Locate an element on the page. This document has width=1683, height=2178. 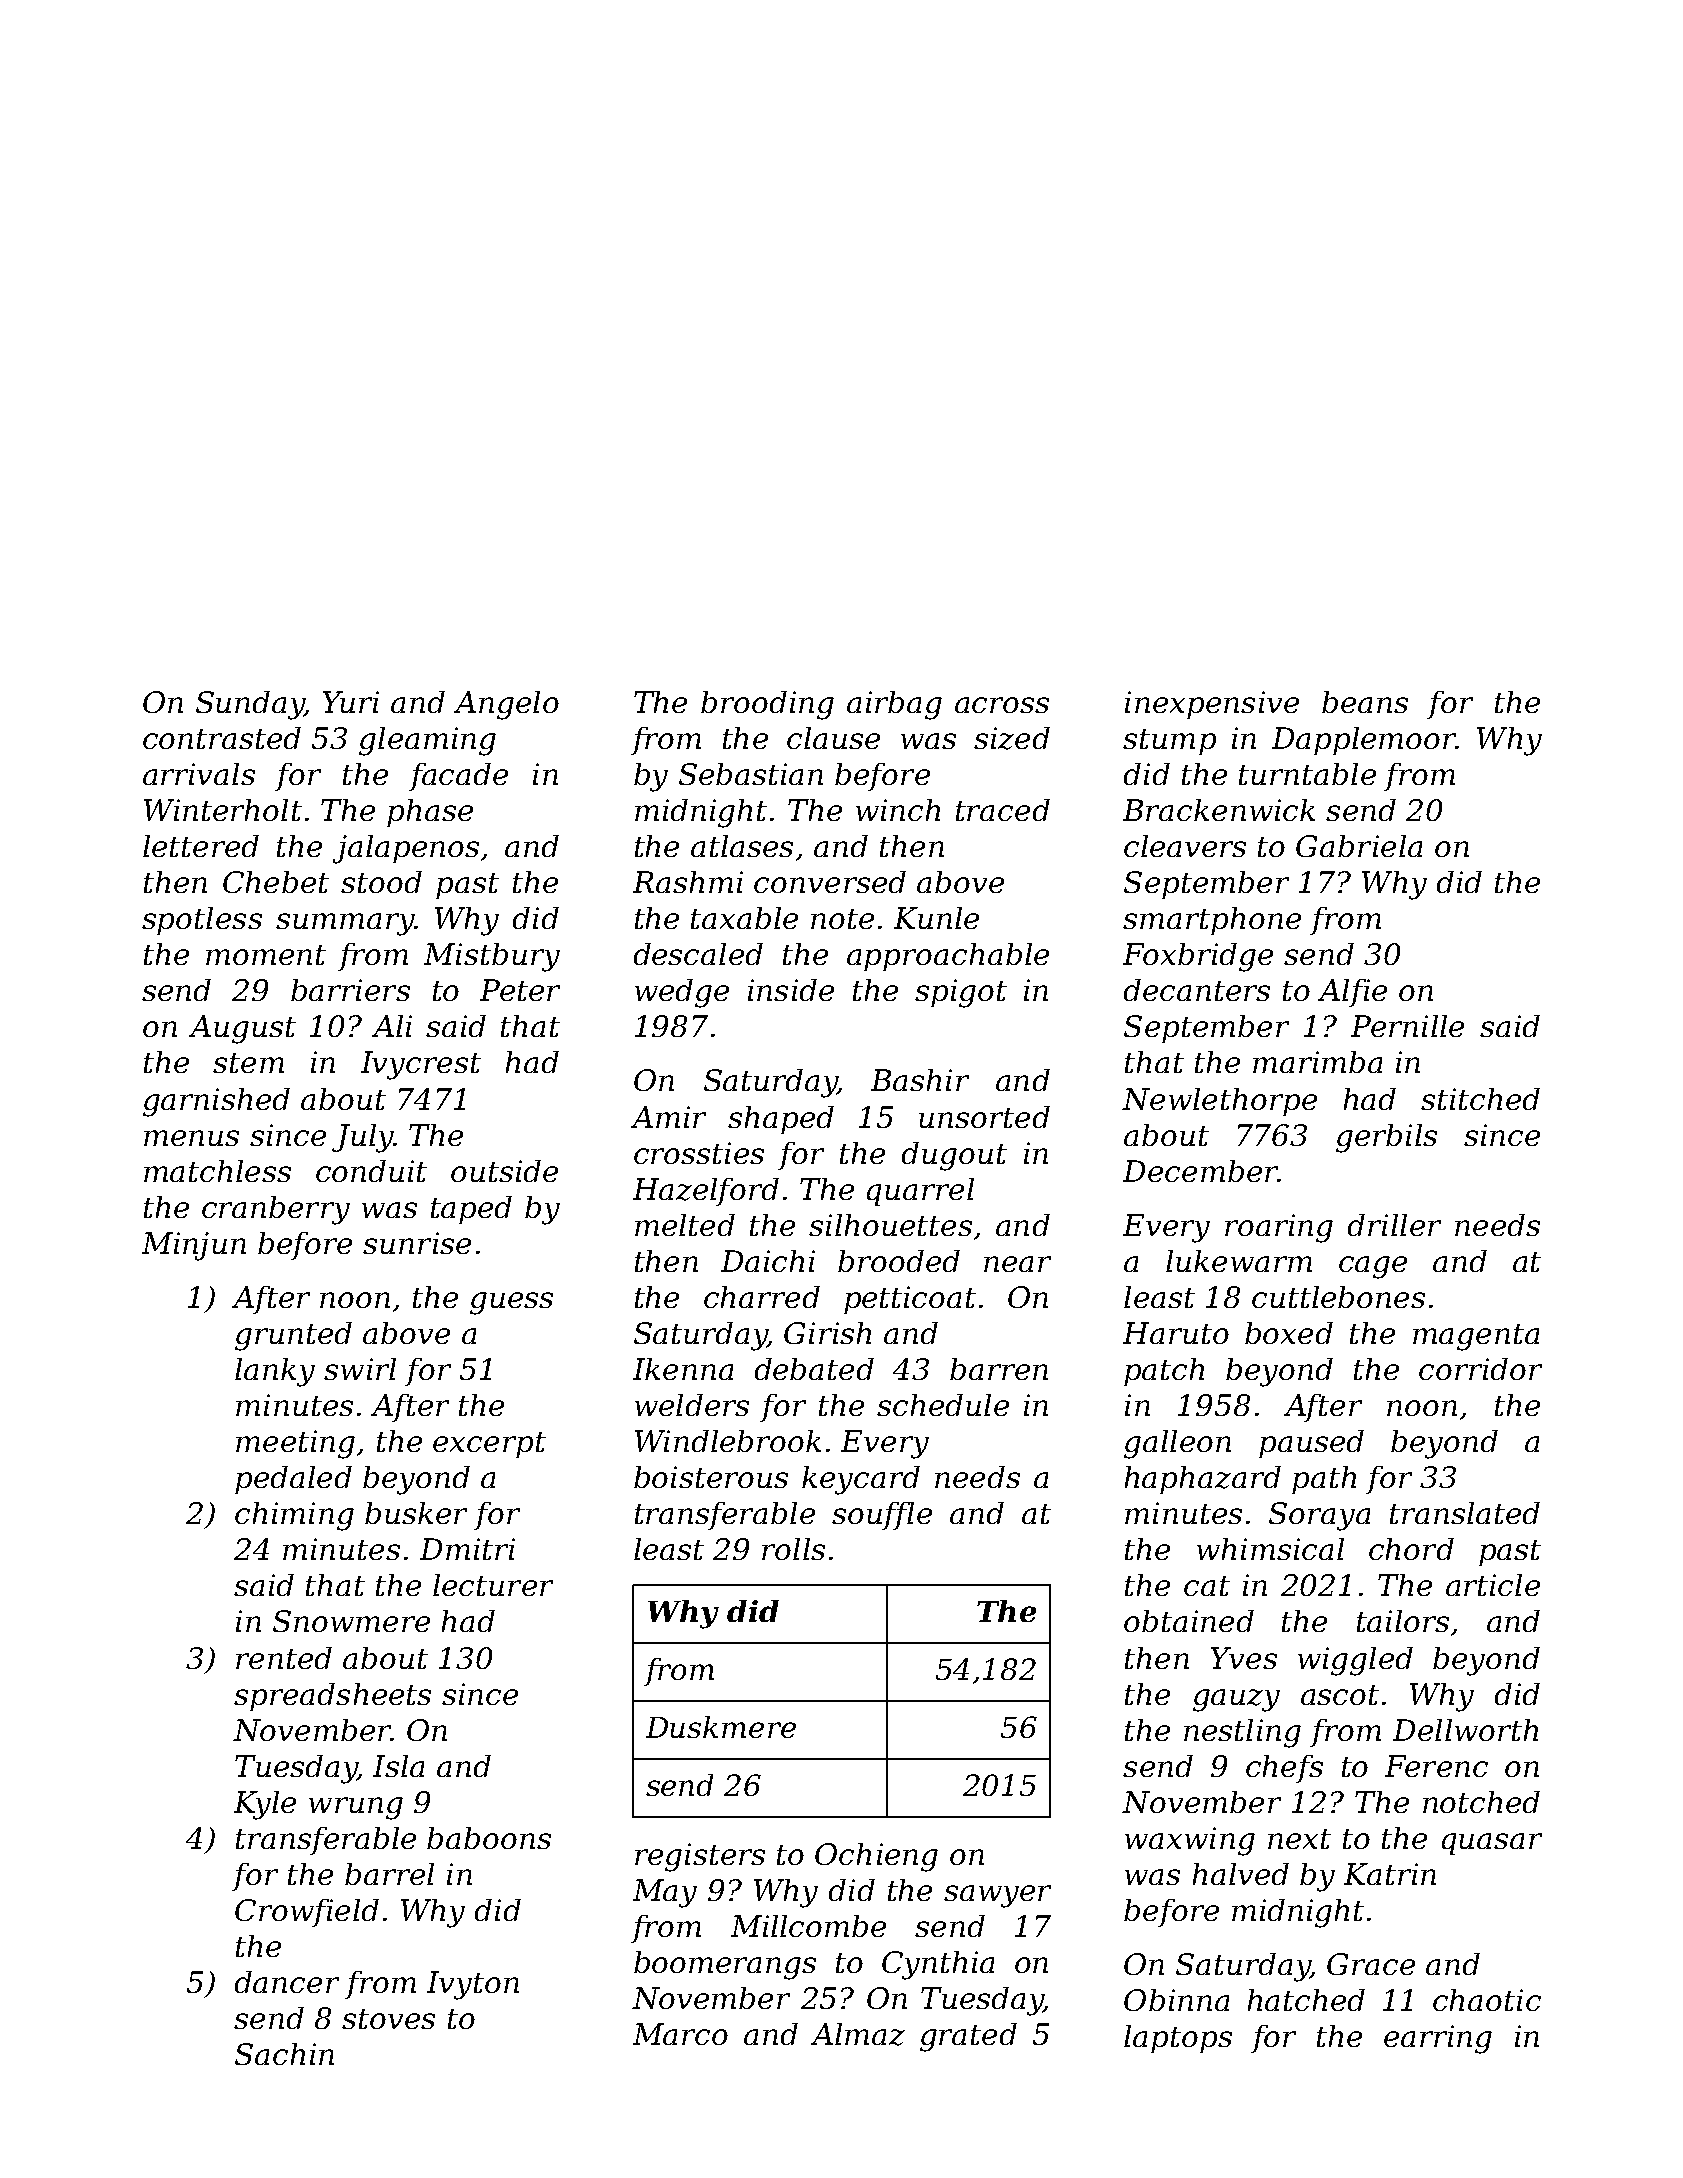
Isla is located at coordinates (398, 1766).
